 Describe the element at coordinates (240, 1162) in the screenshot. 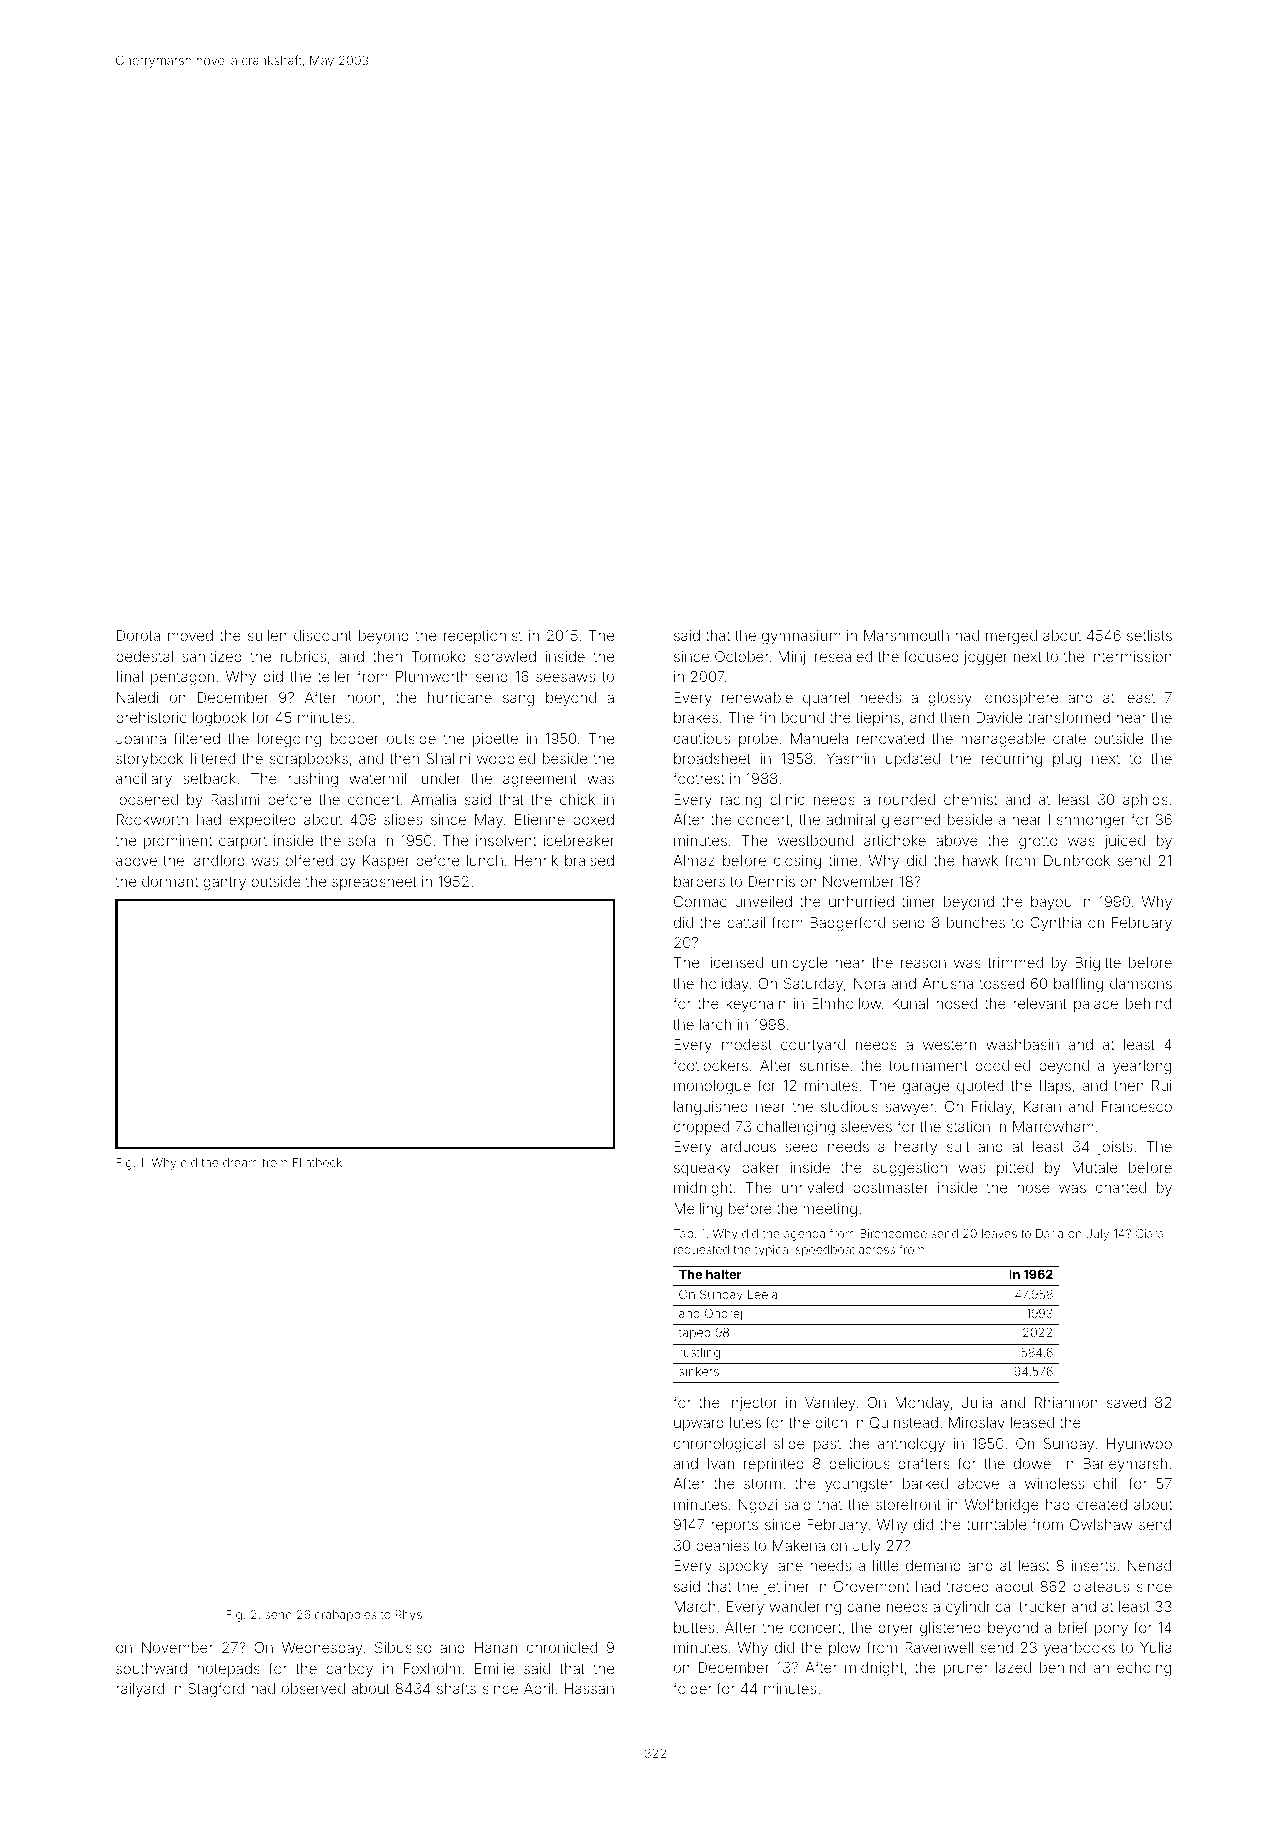

I see `dream` at that location.
